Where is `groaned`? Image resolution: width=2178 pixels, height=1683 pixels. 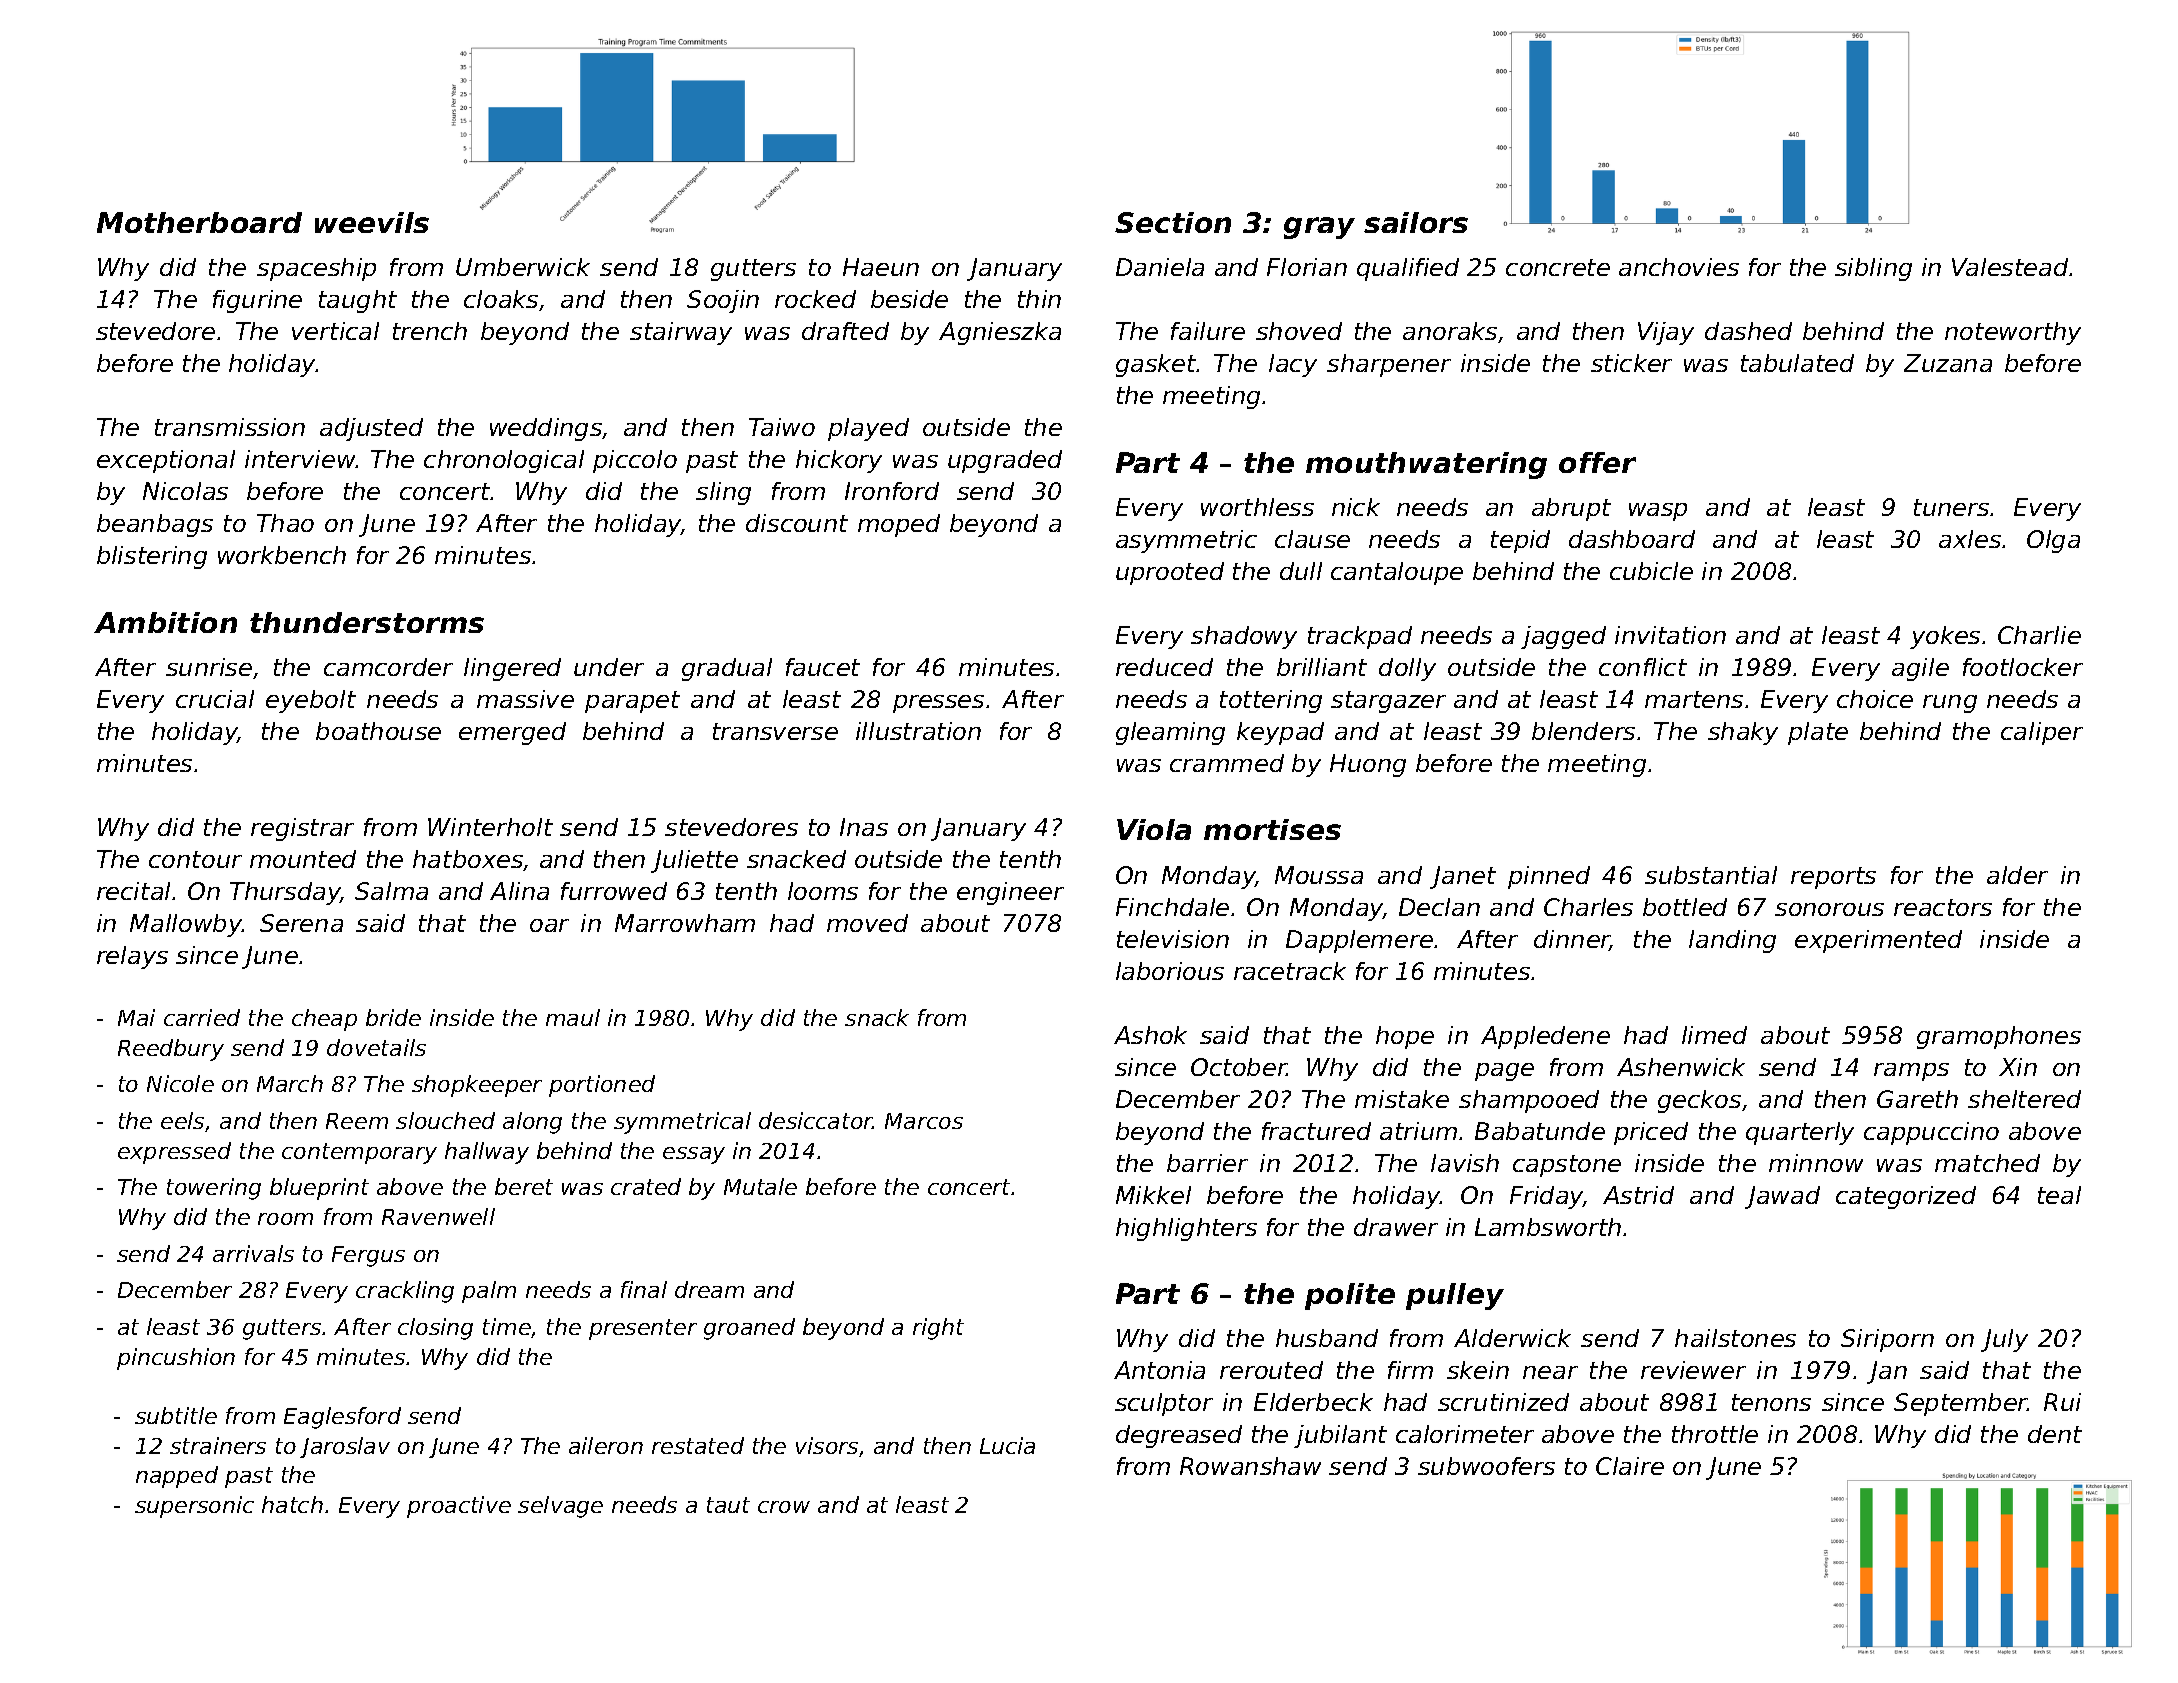 groaned is located at coordinates (749, 1329).
